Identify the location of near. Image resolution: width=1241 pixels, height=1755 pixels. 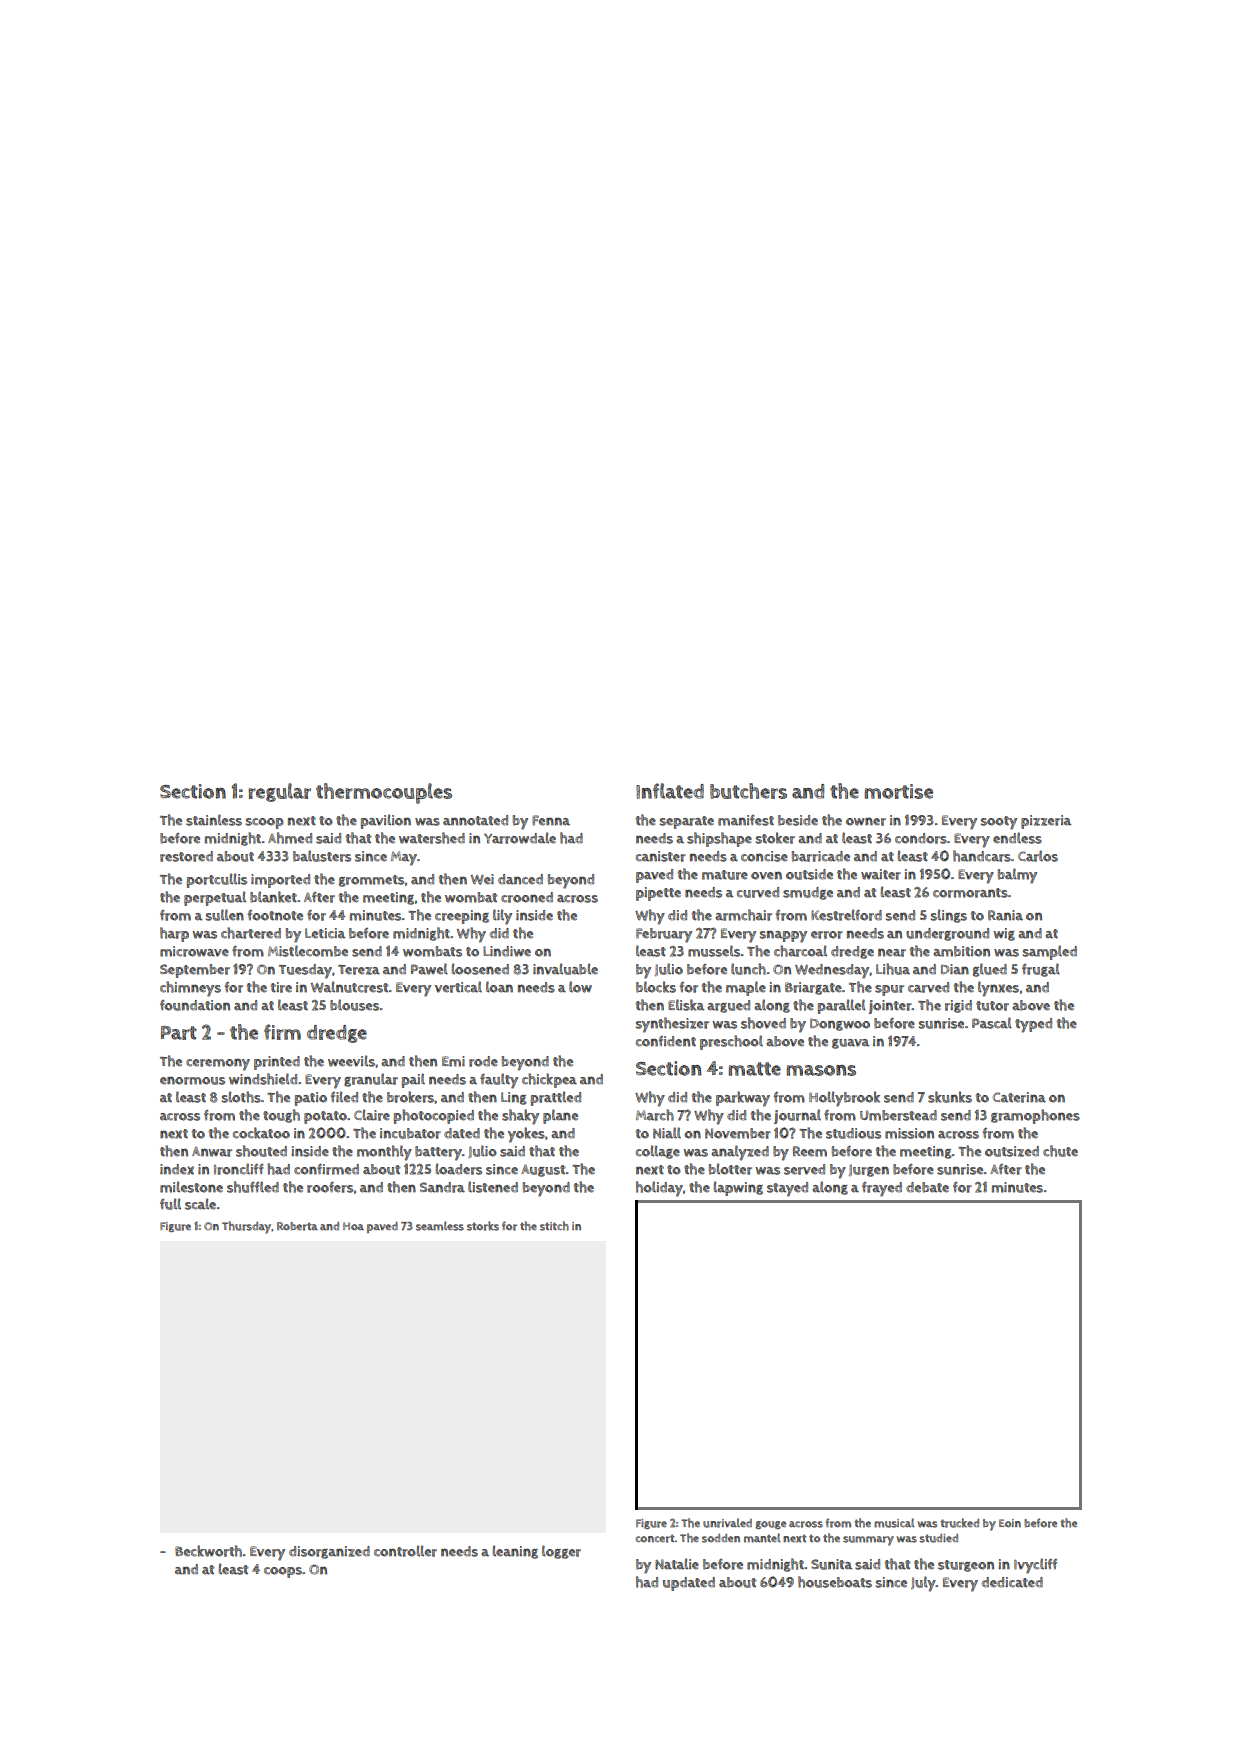
(892, 952).
